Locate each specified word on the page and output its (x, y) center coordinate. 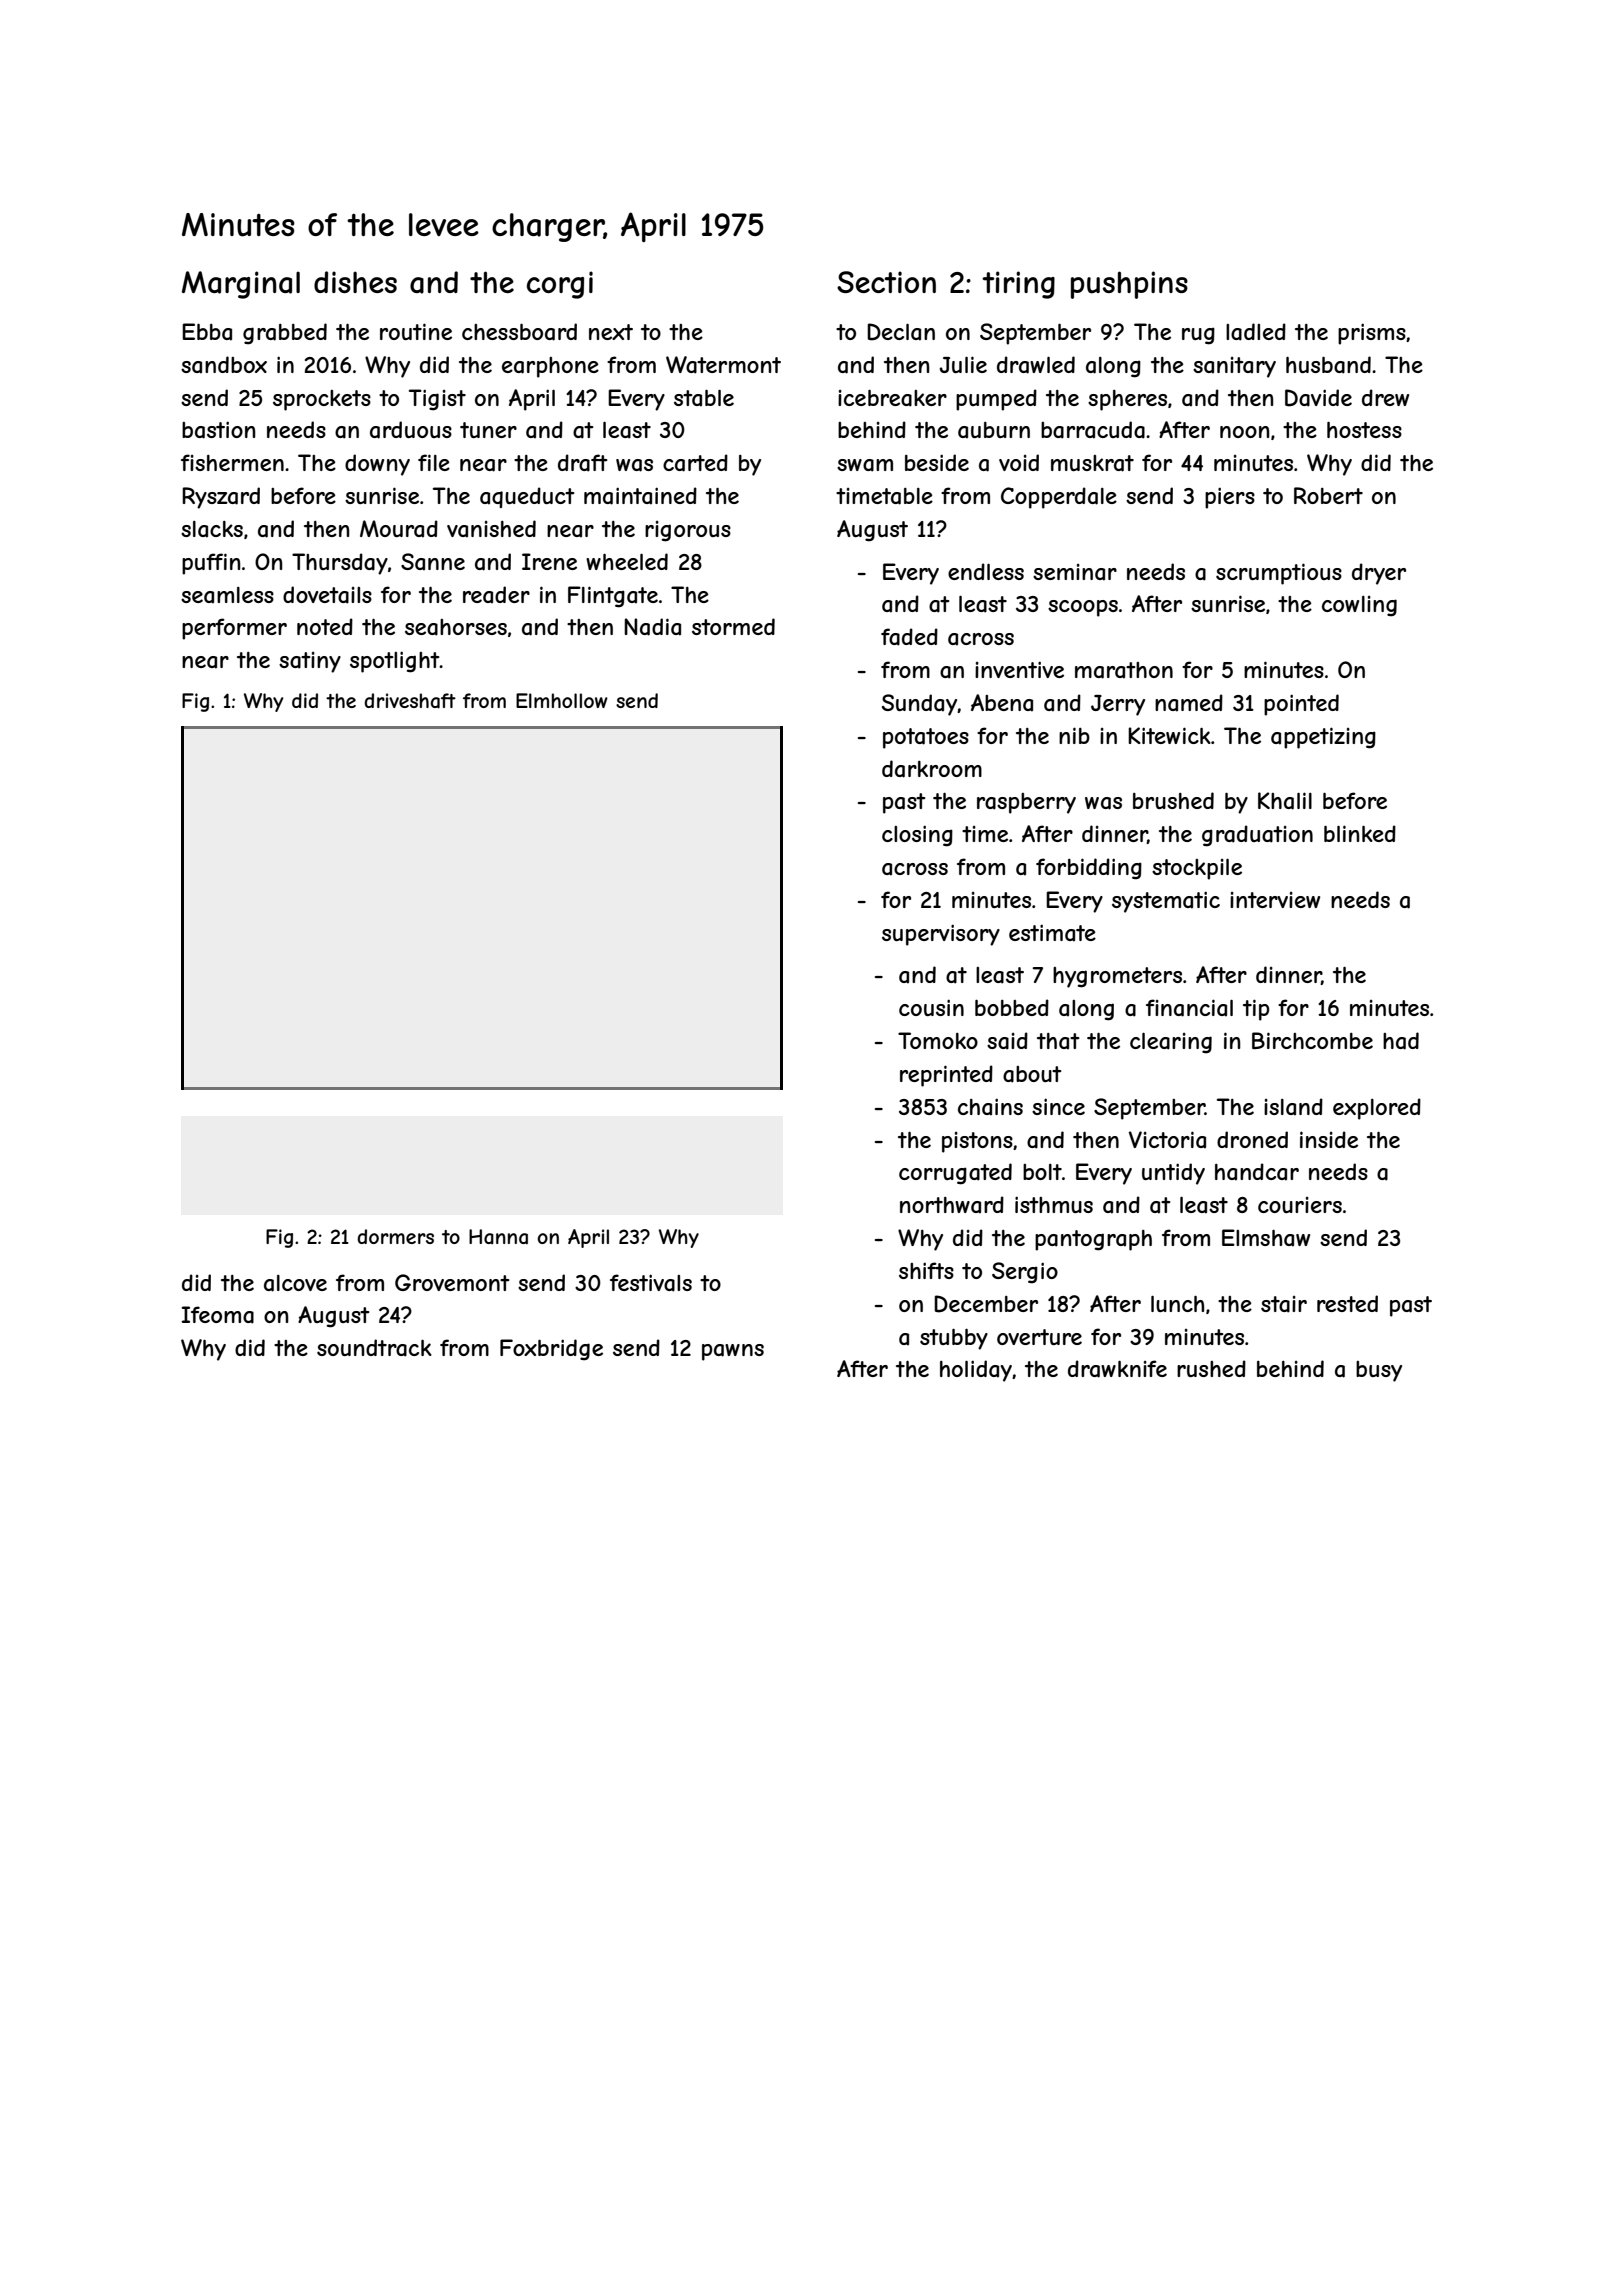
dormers (395, 1236)
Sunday (920, 705)
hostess (1364, 430)
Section (886, 282)
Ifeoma (218, 1315)
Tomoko (938, 1040)
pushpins (1129, 285)
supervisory (941, 935)
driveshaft (410, 701)
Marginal (241, 285)
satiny (310, 662)
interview (1275, 900)
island (1293, 1107)
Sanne (433, 562)
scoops (1083, 608)
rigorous (688, 531)
